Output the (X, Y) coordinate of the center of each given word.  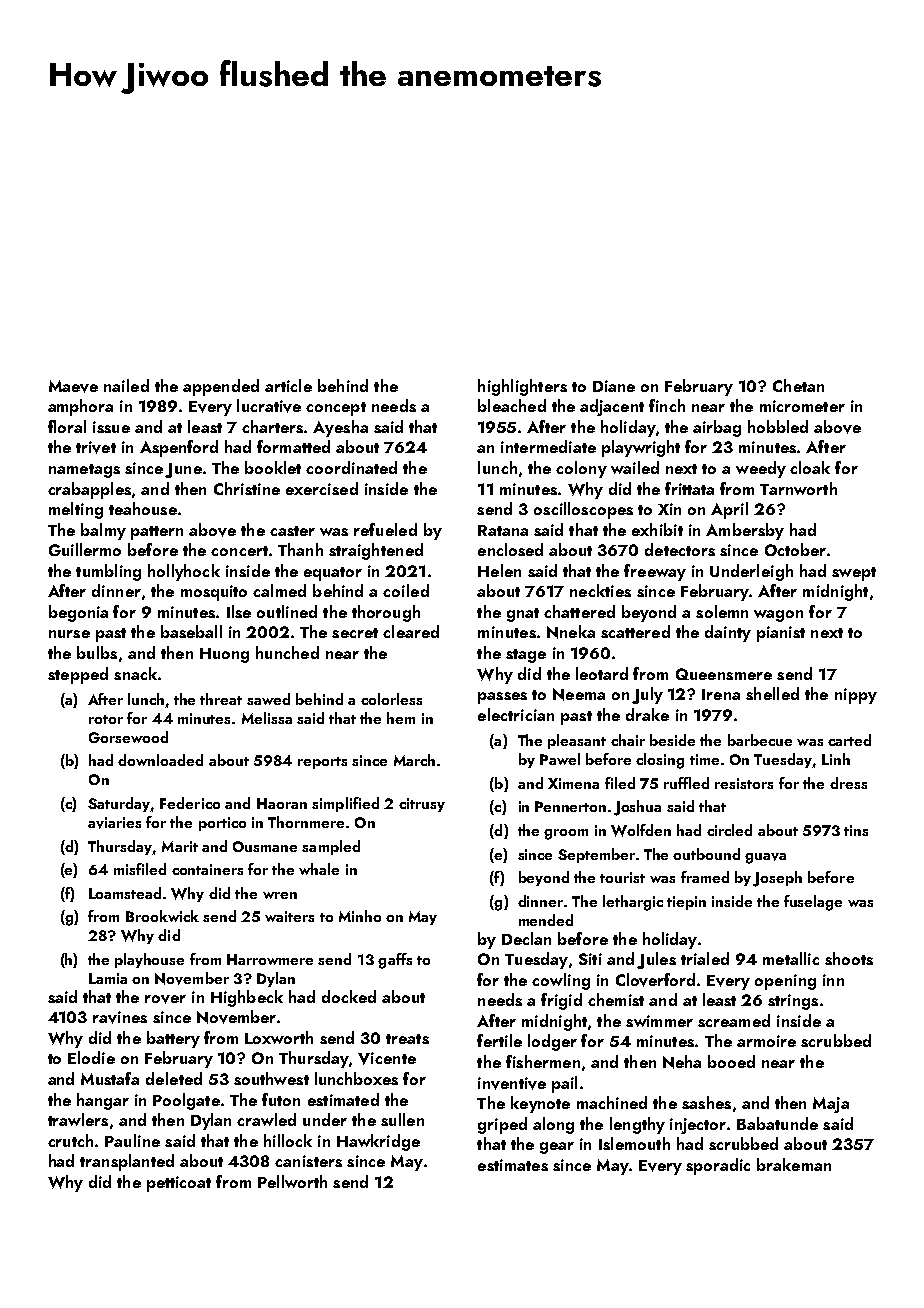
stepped (78, 675)
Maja (831, 1105)
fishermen (543, 1061)
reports (322, 763)
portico (222, 824)
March (414, 760)
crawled (266, 1119)
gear (557, 1148)
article (288, 385)
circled (729, 830)
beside (672, 740)
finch (667, 405)
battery (173, 1039)
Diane (614, 386)
